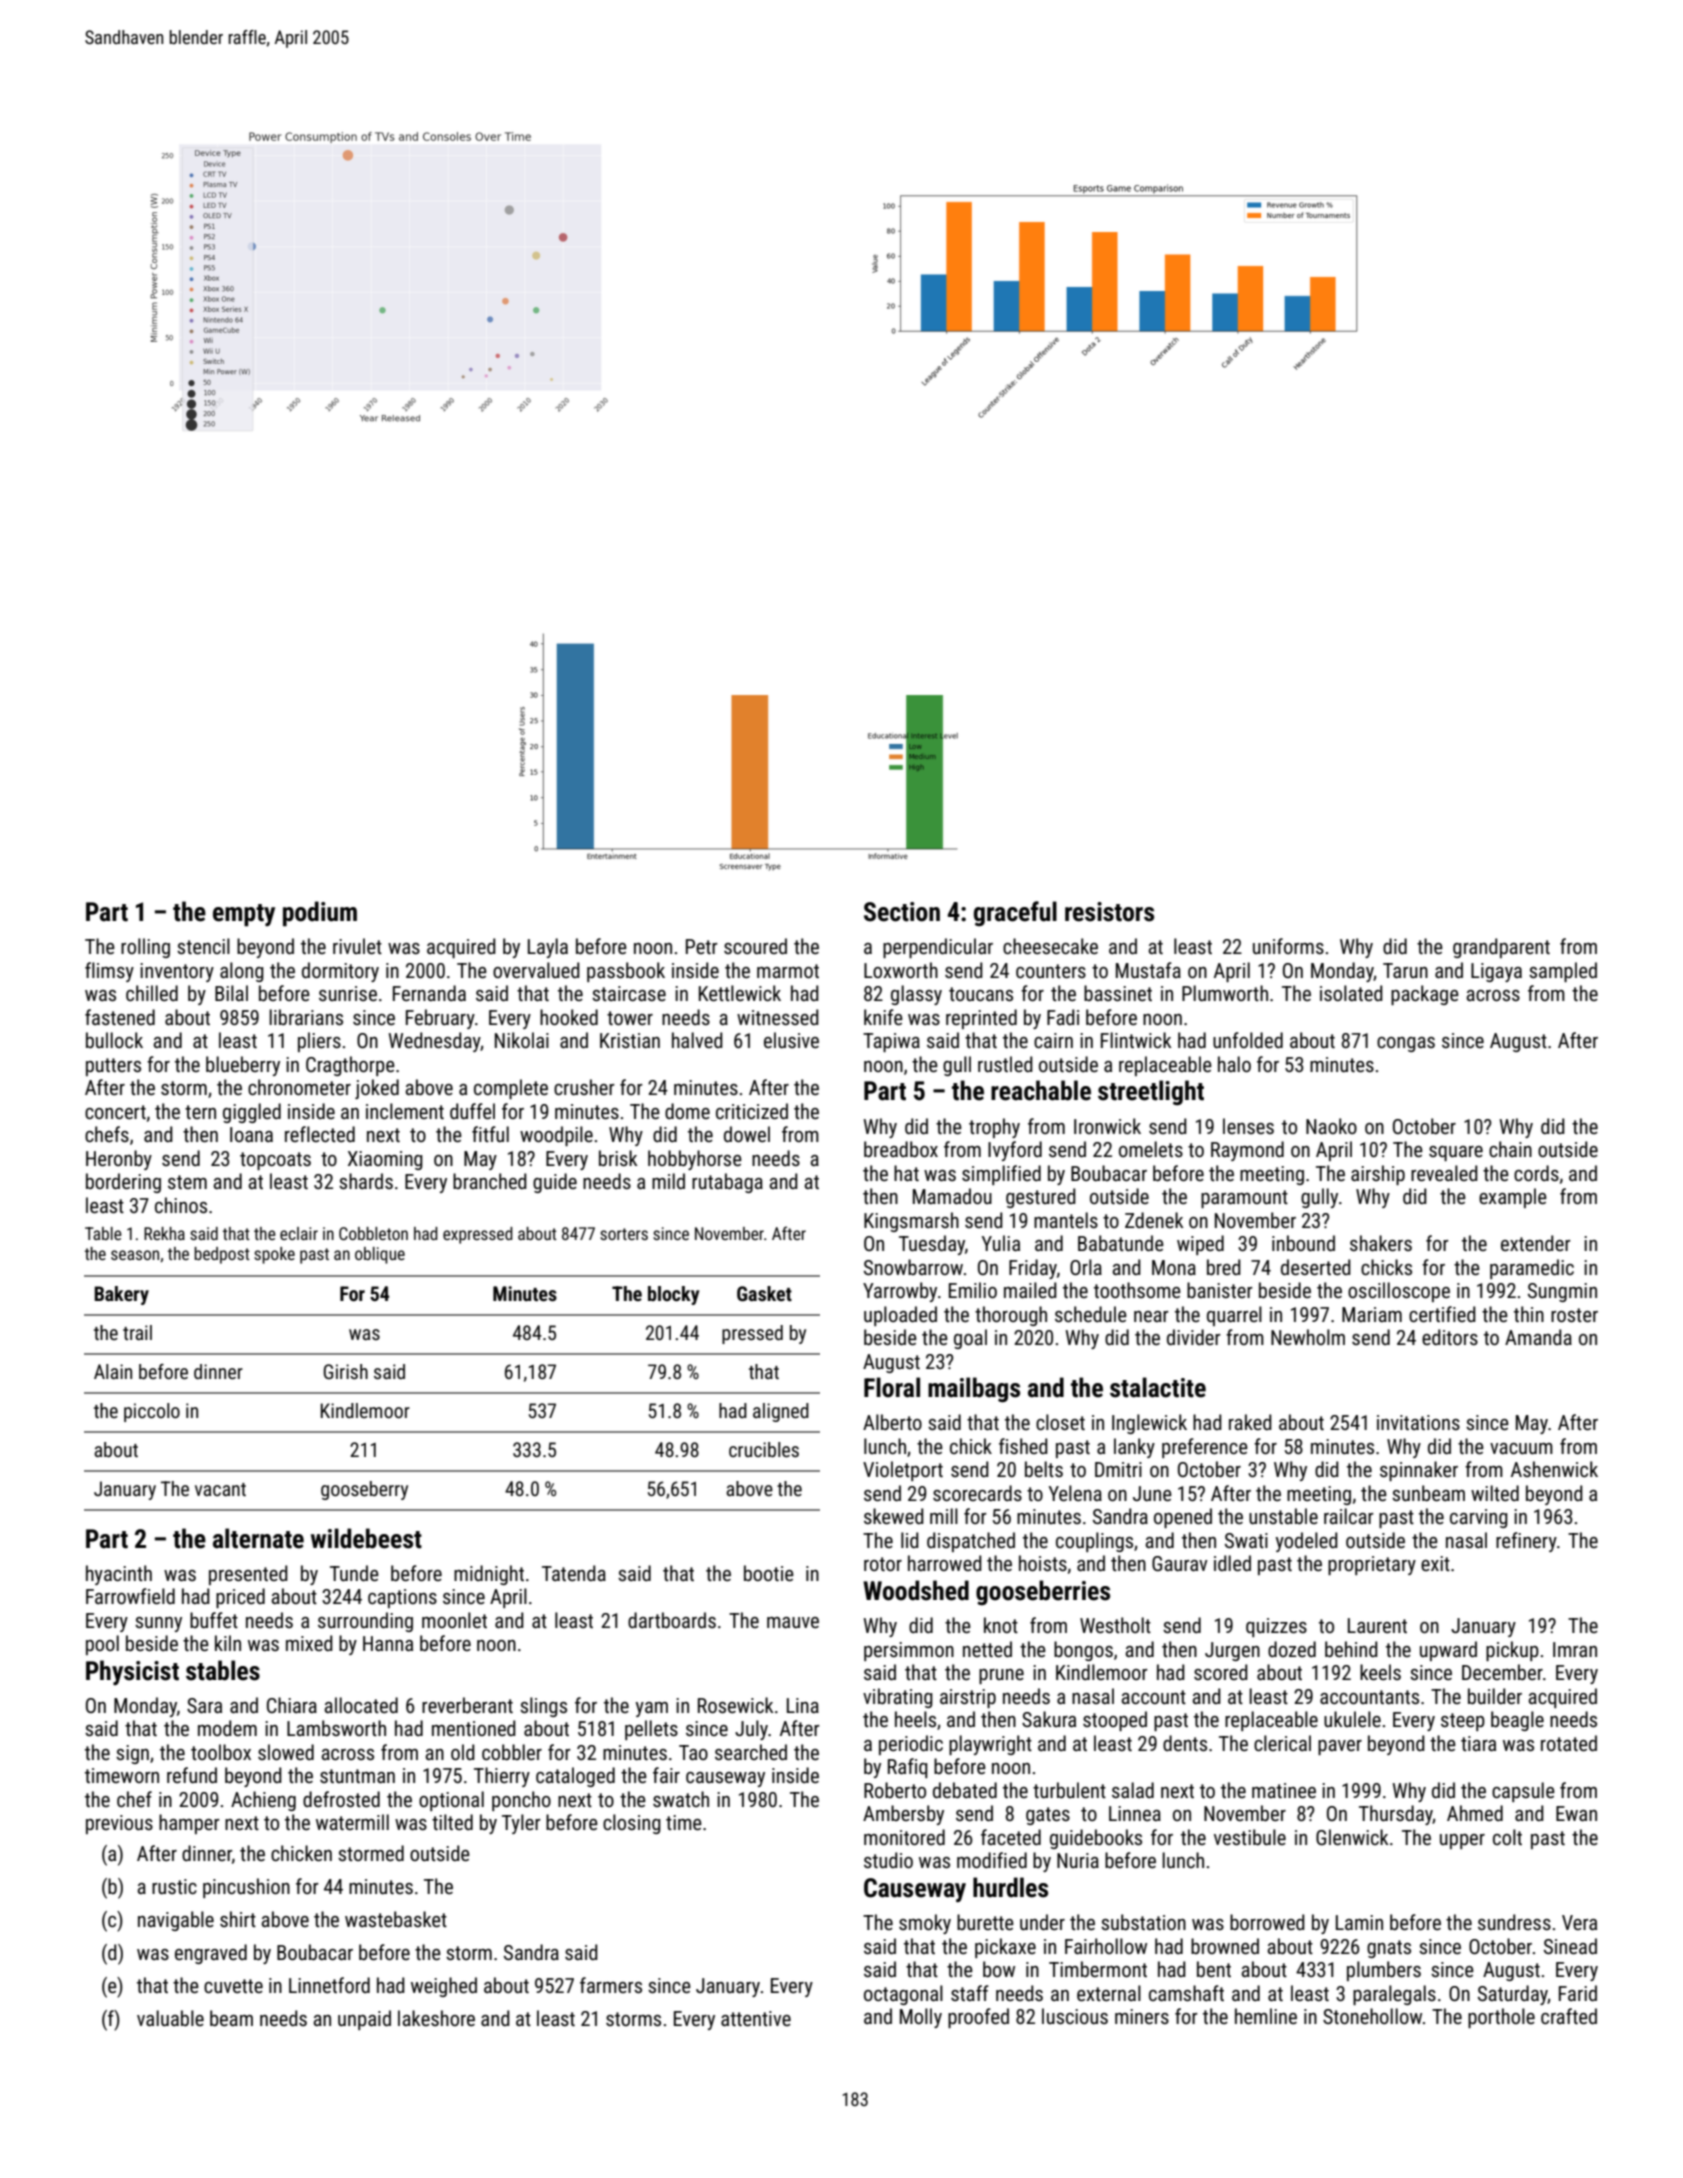  What do you see at coordinates (1225, 993) in the screenshot?
I see `Plumworth` at bounding box center [1225, 993].
